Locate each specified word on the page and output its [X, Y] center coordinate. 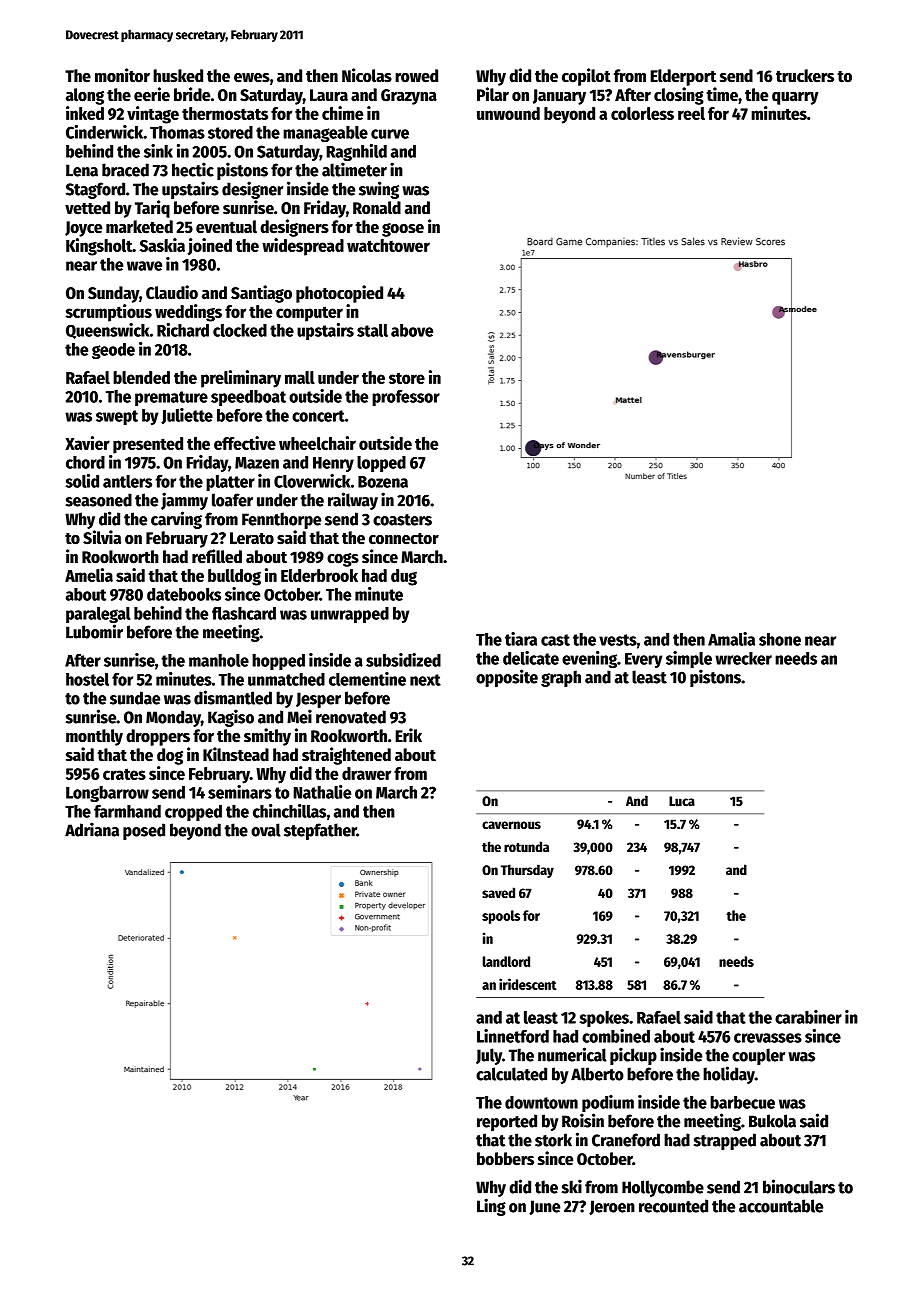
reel [691, 113]
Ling [491, 1207]
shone [780, 639]
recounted [673, 1206]
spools [501, 917]
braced [125, 170]
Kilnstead [236, 754]
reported [507, 1122]
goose [403, 230]
